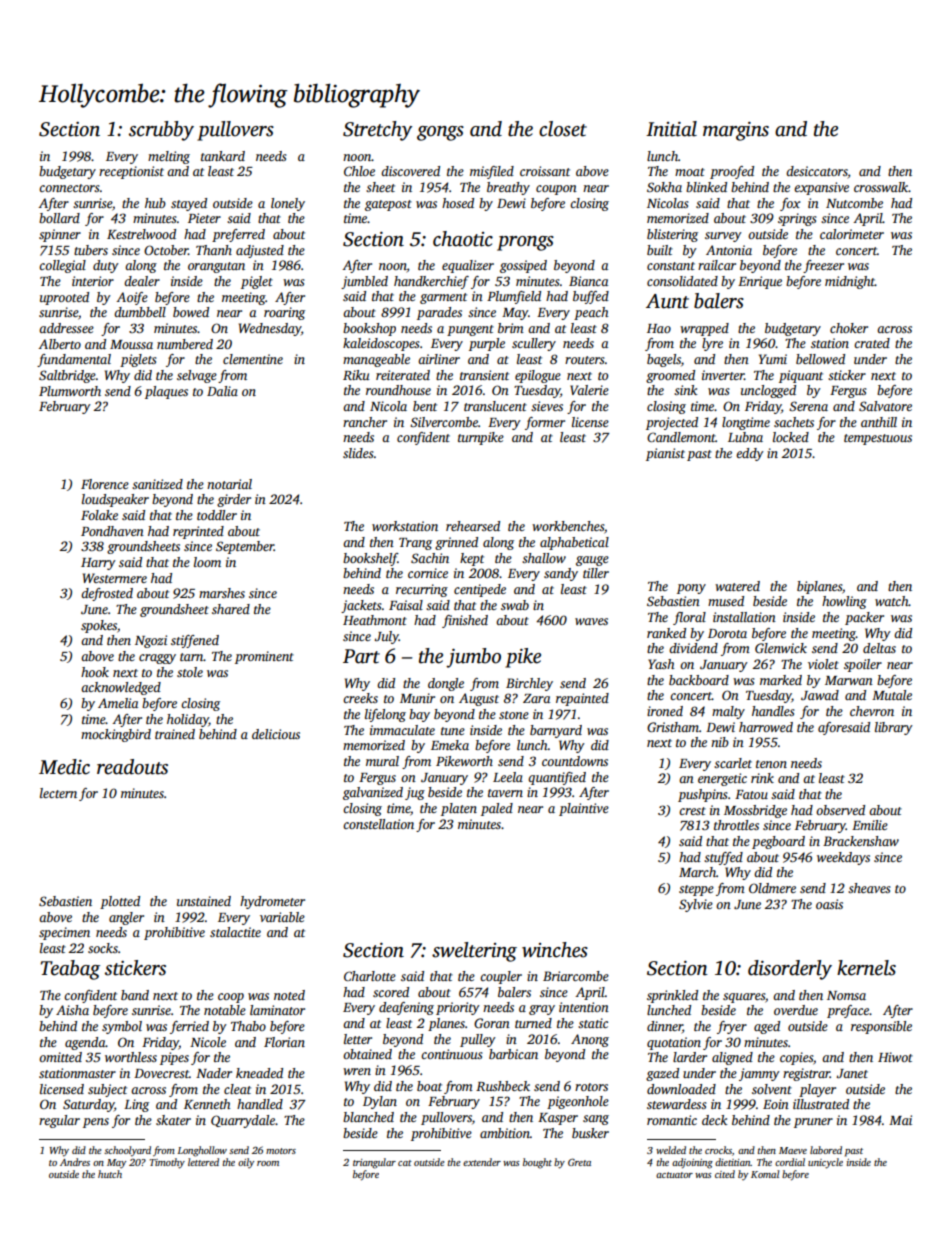 The image size is (952, 1233). Describe the element at coordinates (591, 313) in the image. I see `peach` at that location.
